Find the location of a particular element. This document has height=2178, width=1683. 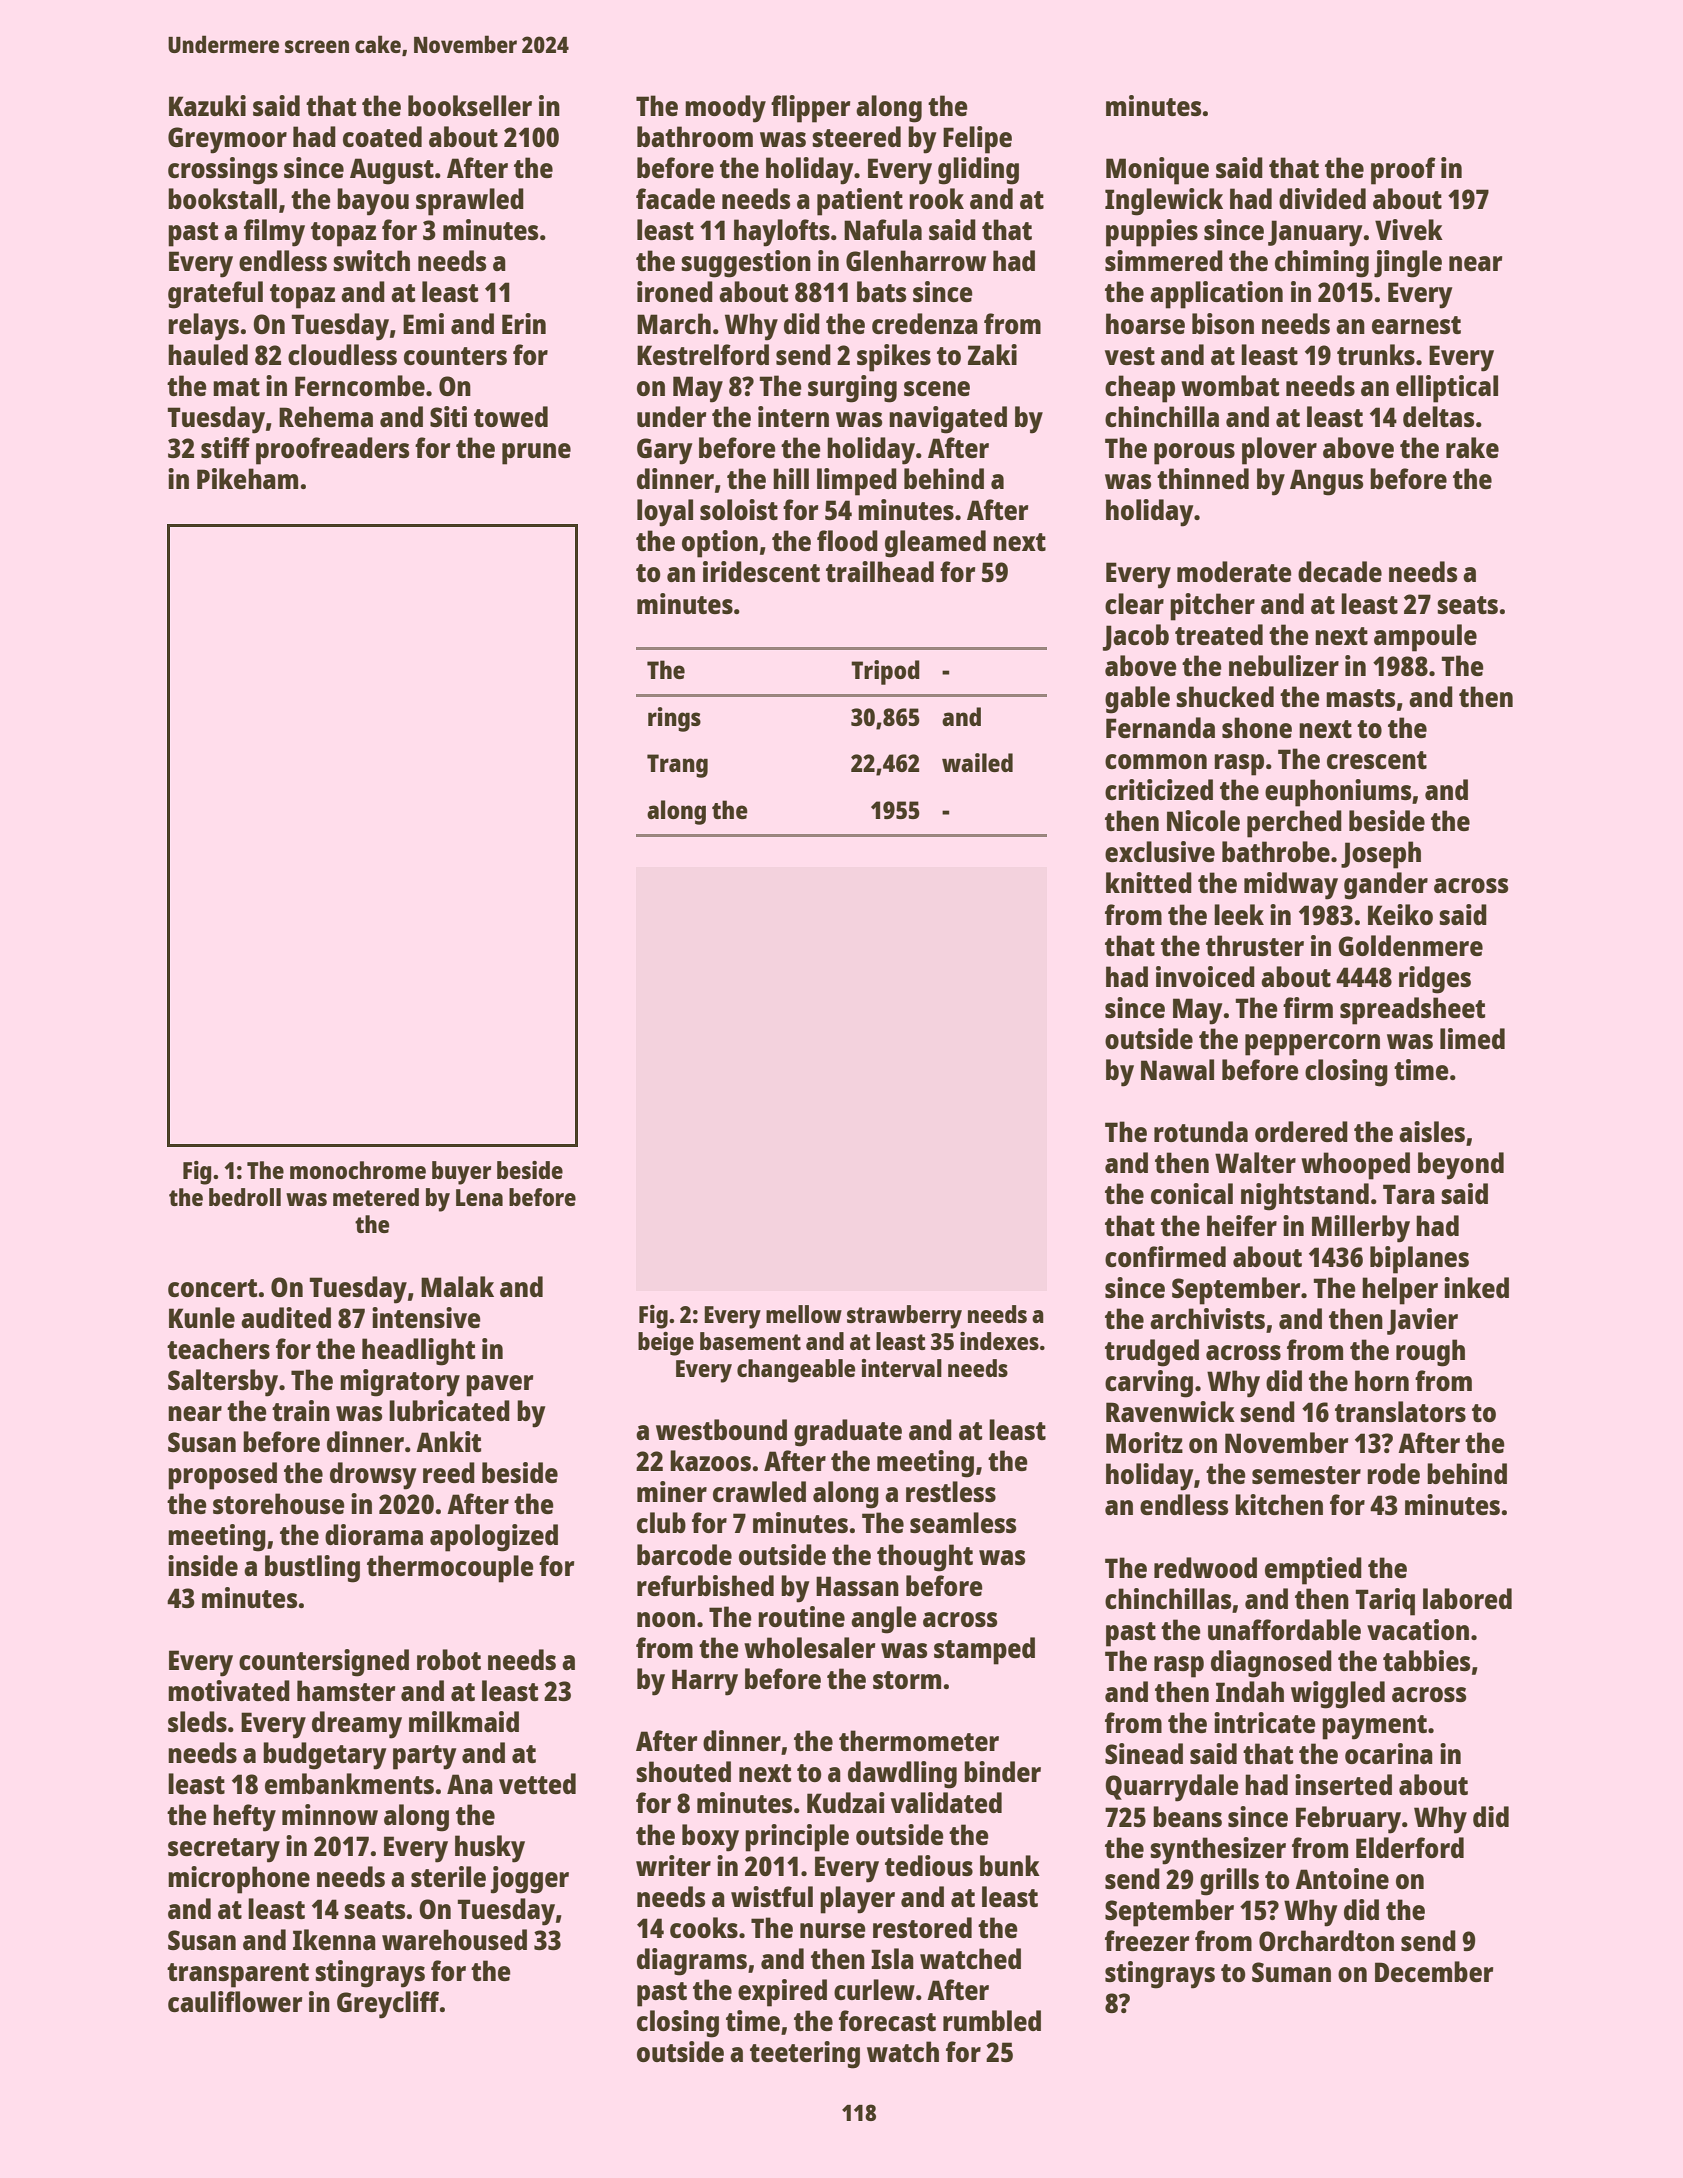

wailed is located at coordinates (977, 762).
